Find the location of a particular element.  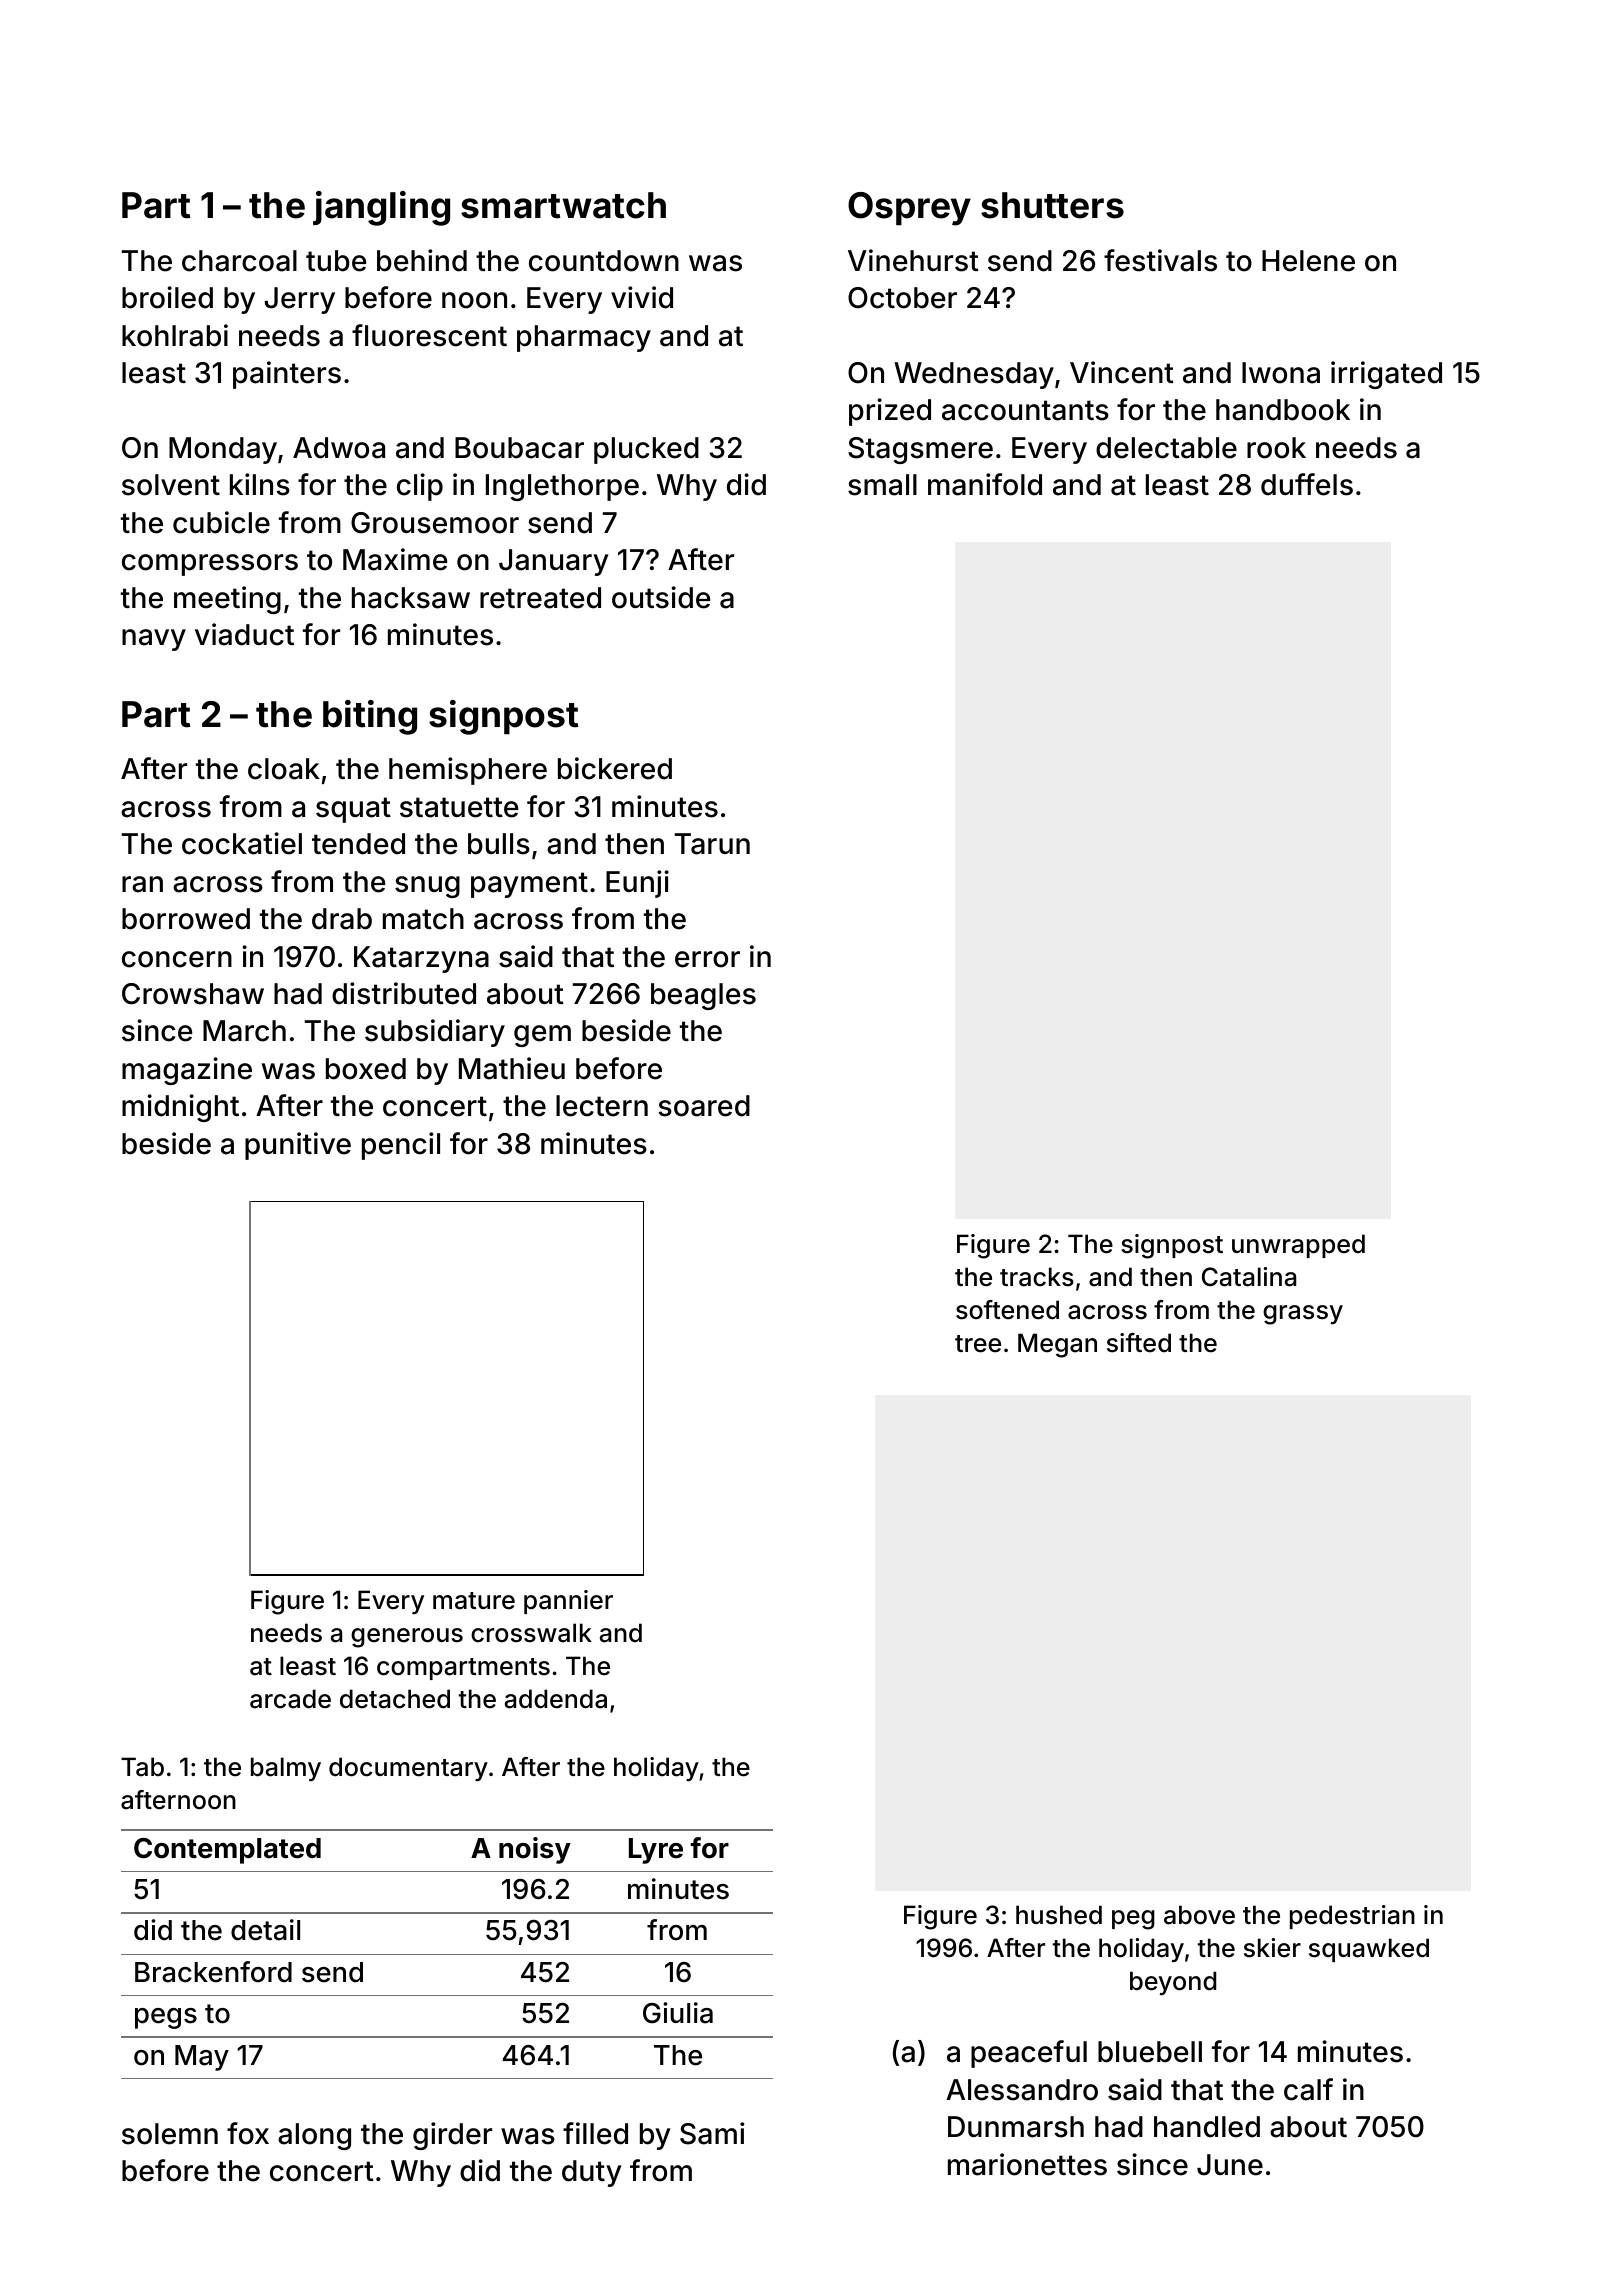

tree is located at coordinates (978, 1344).
